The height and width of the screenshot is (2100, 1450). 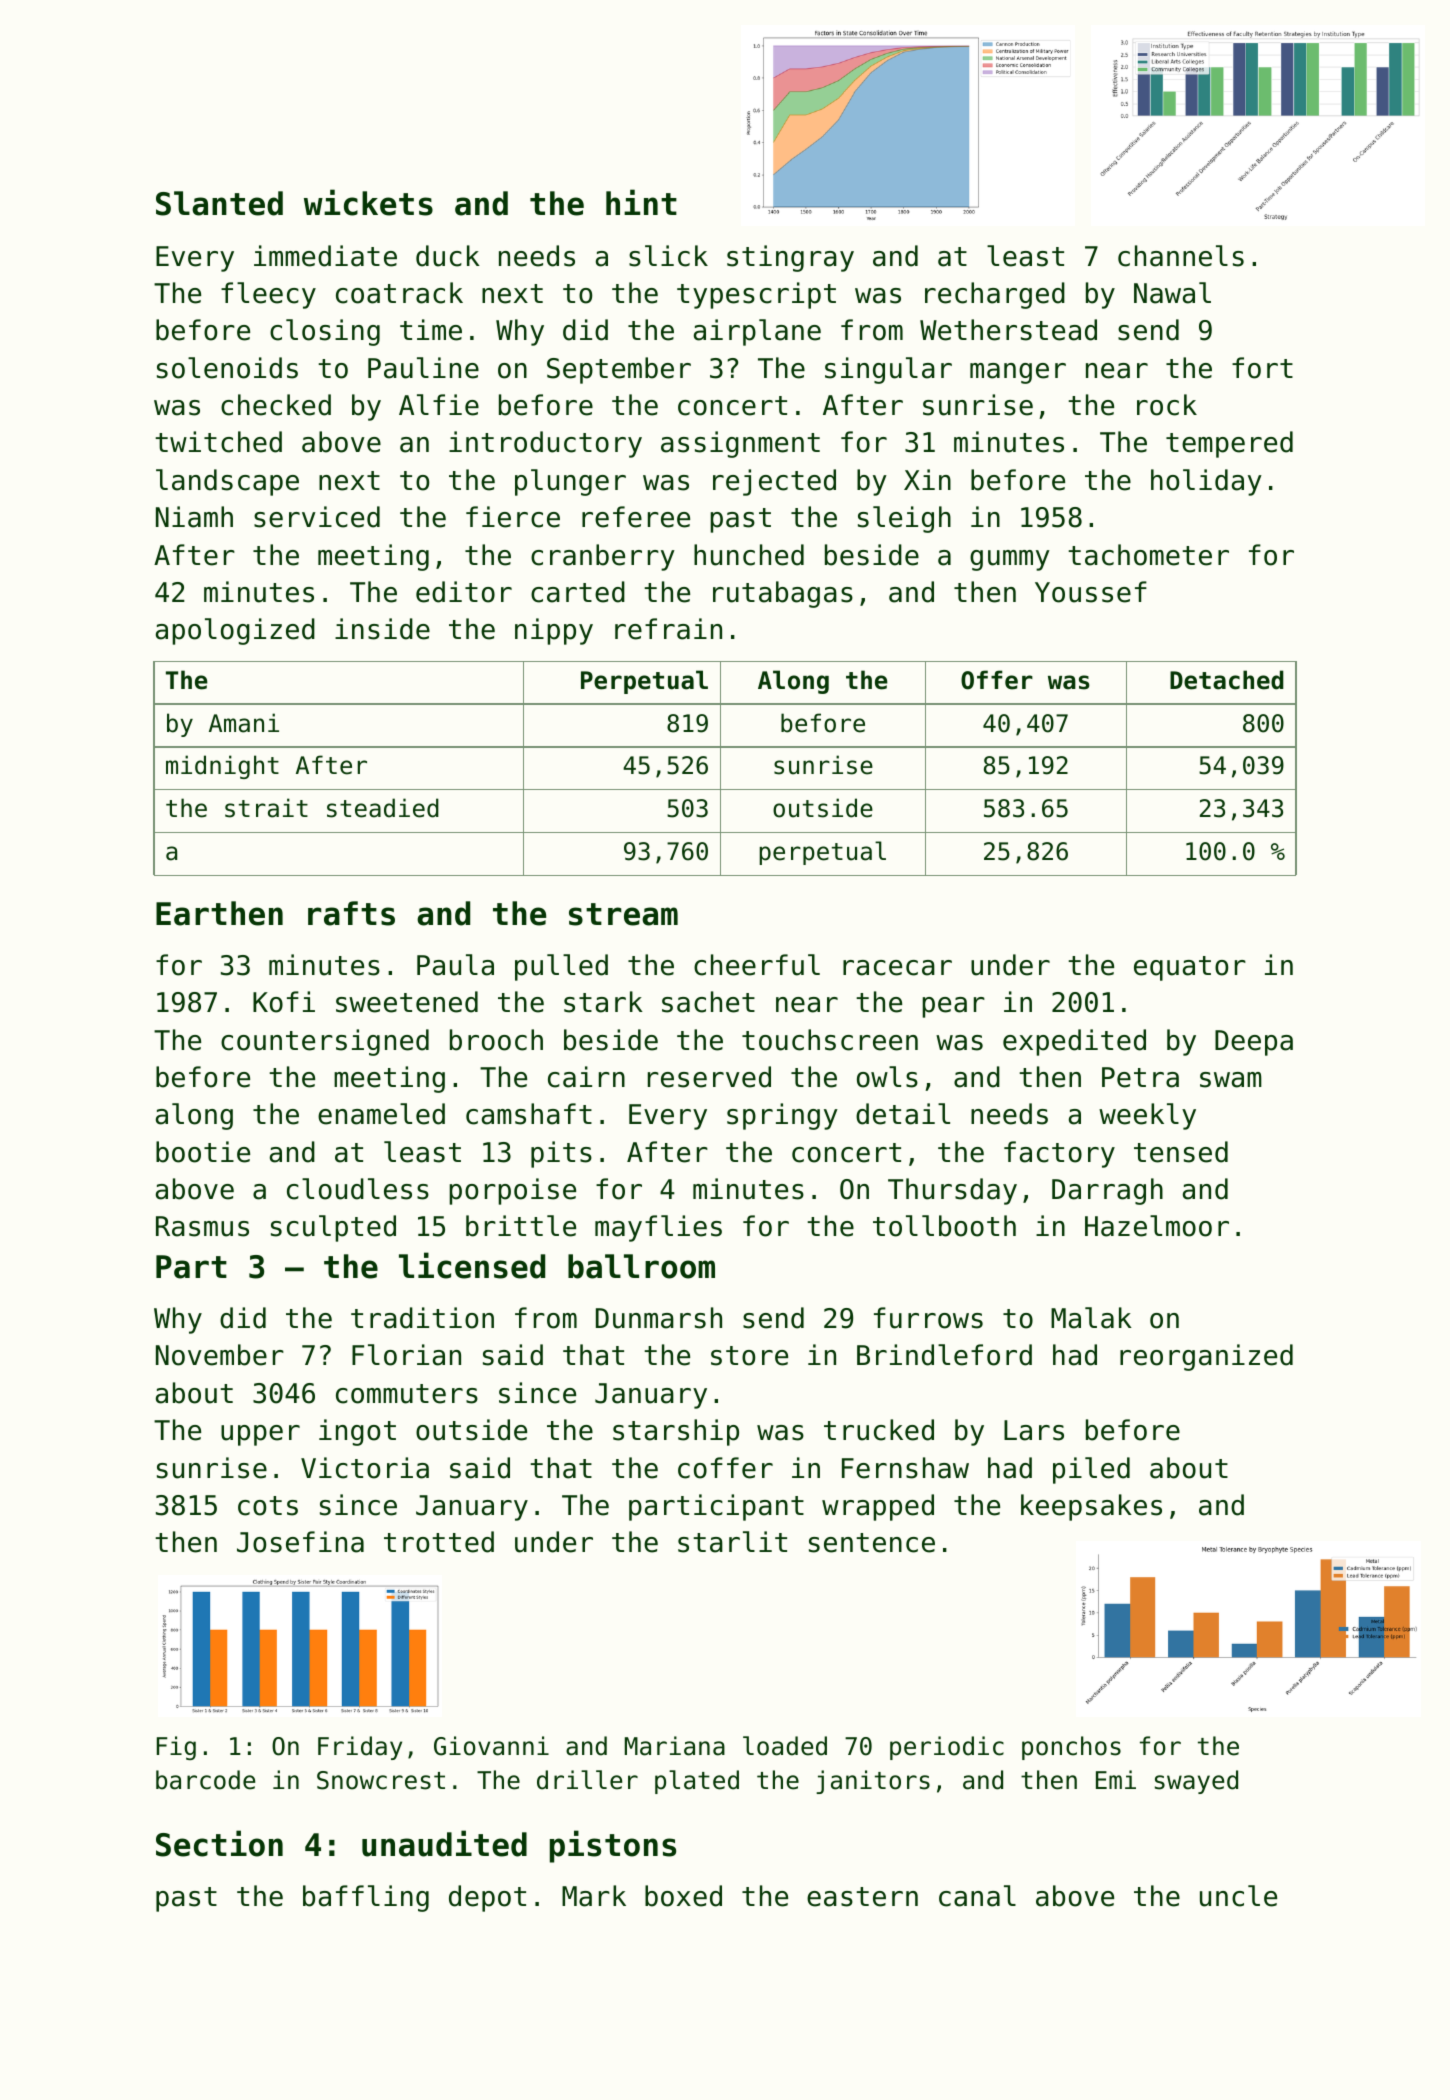 I want to click on solenoids, so click(x=227, y=368).
